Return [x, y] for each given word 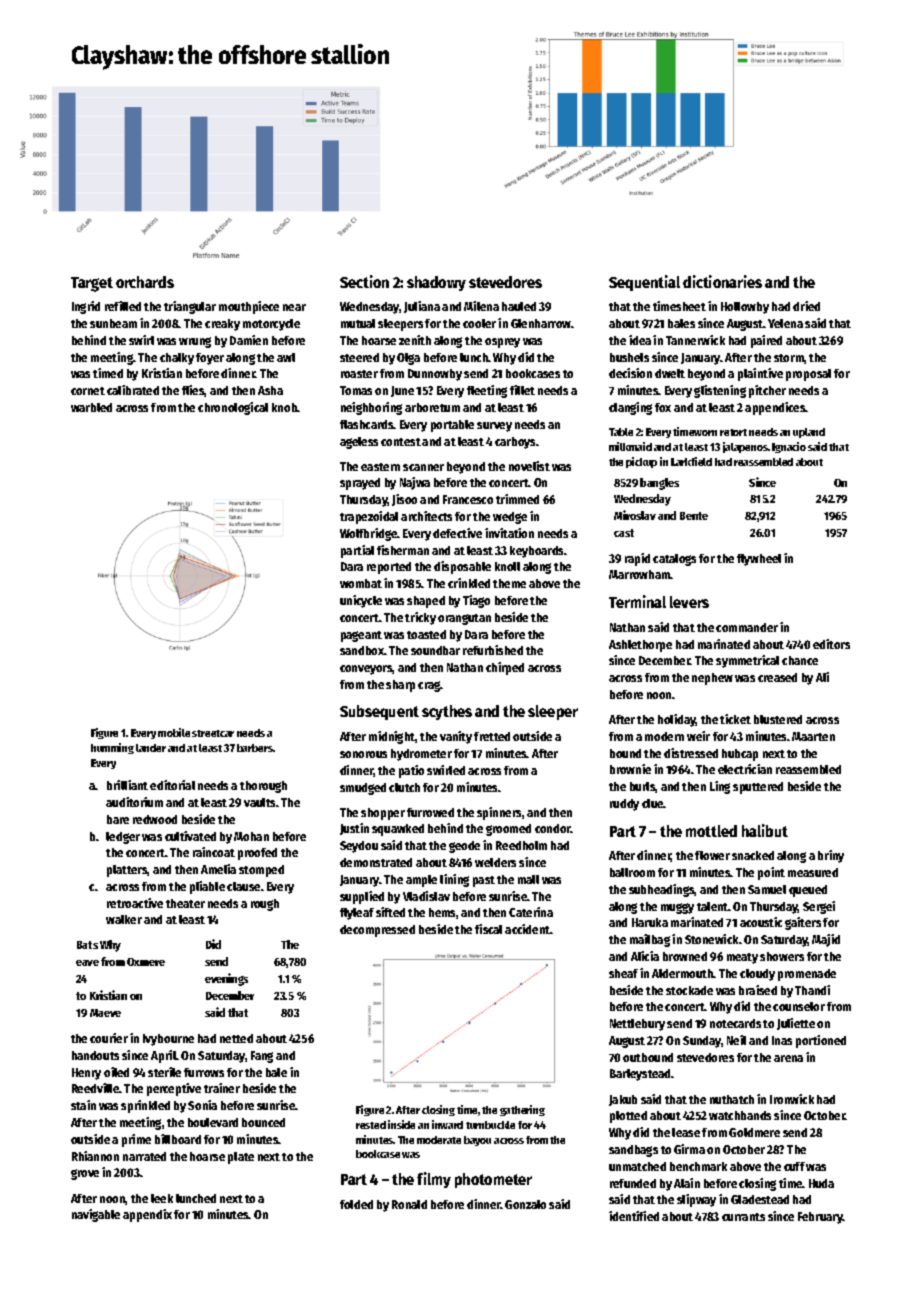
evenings [226, 979]
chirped [505, 668]
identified [634, 1216]
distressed [691, 753]
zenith [415, 340]
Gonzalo [525, 1204]
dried [806, 306]
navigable [96, 1215]
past [484, 881]
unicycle [361, 601]
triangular [190, 307]
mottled [711, 831]
